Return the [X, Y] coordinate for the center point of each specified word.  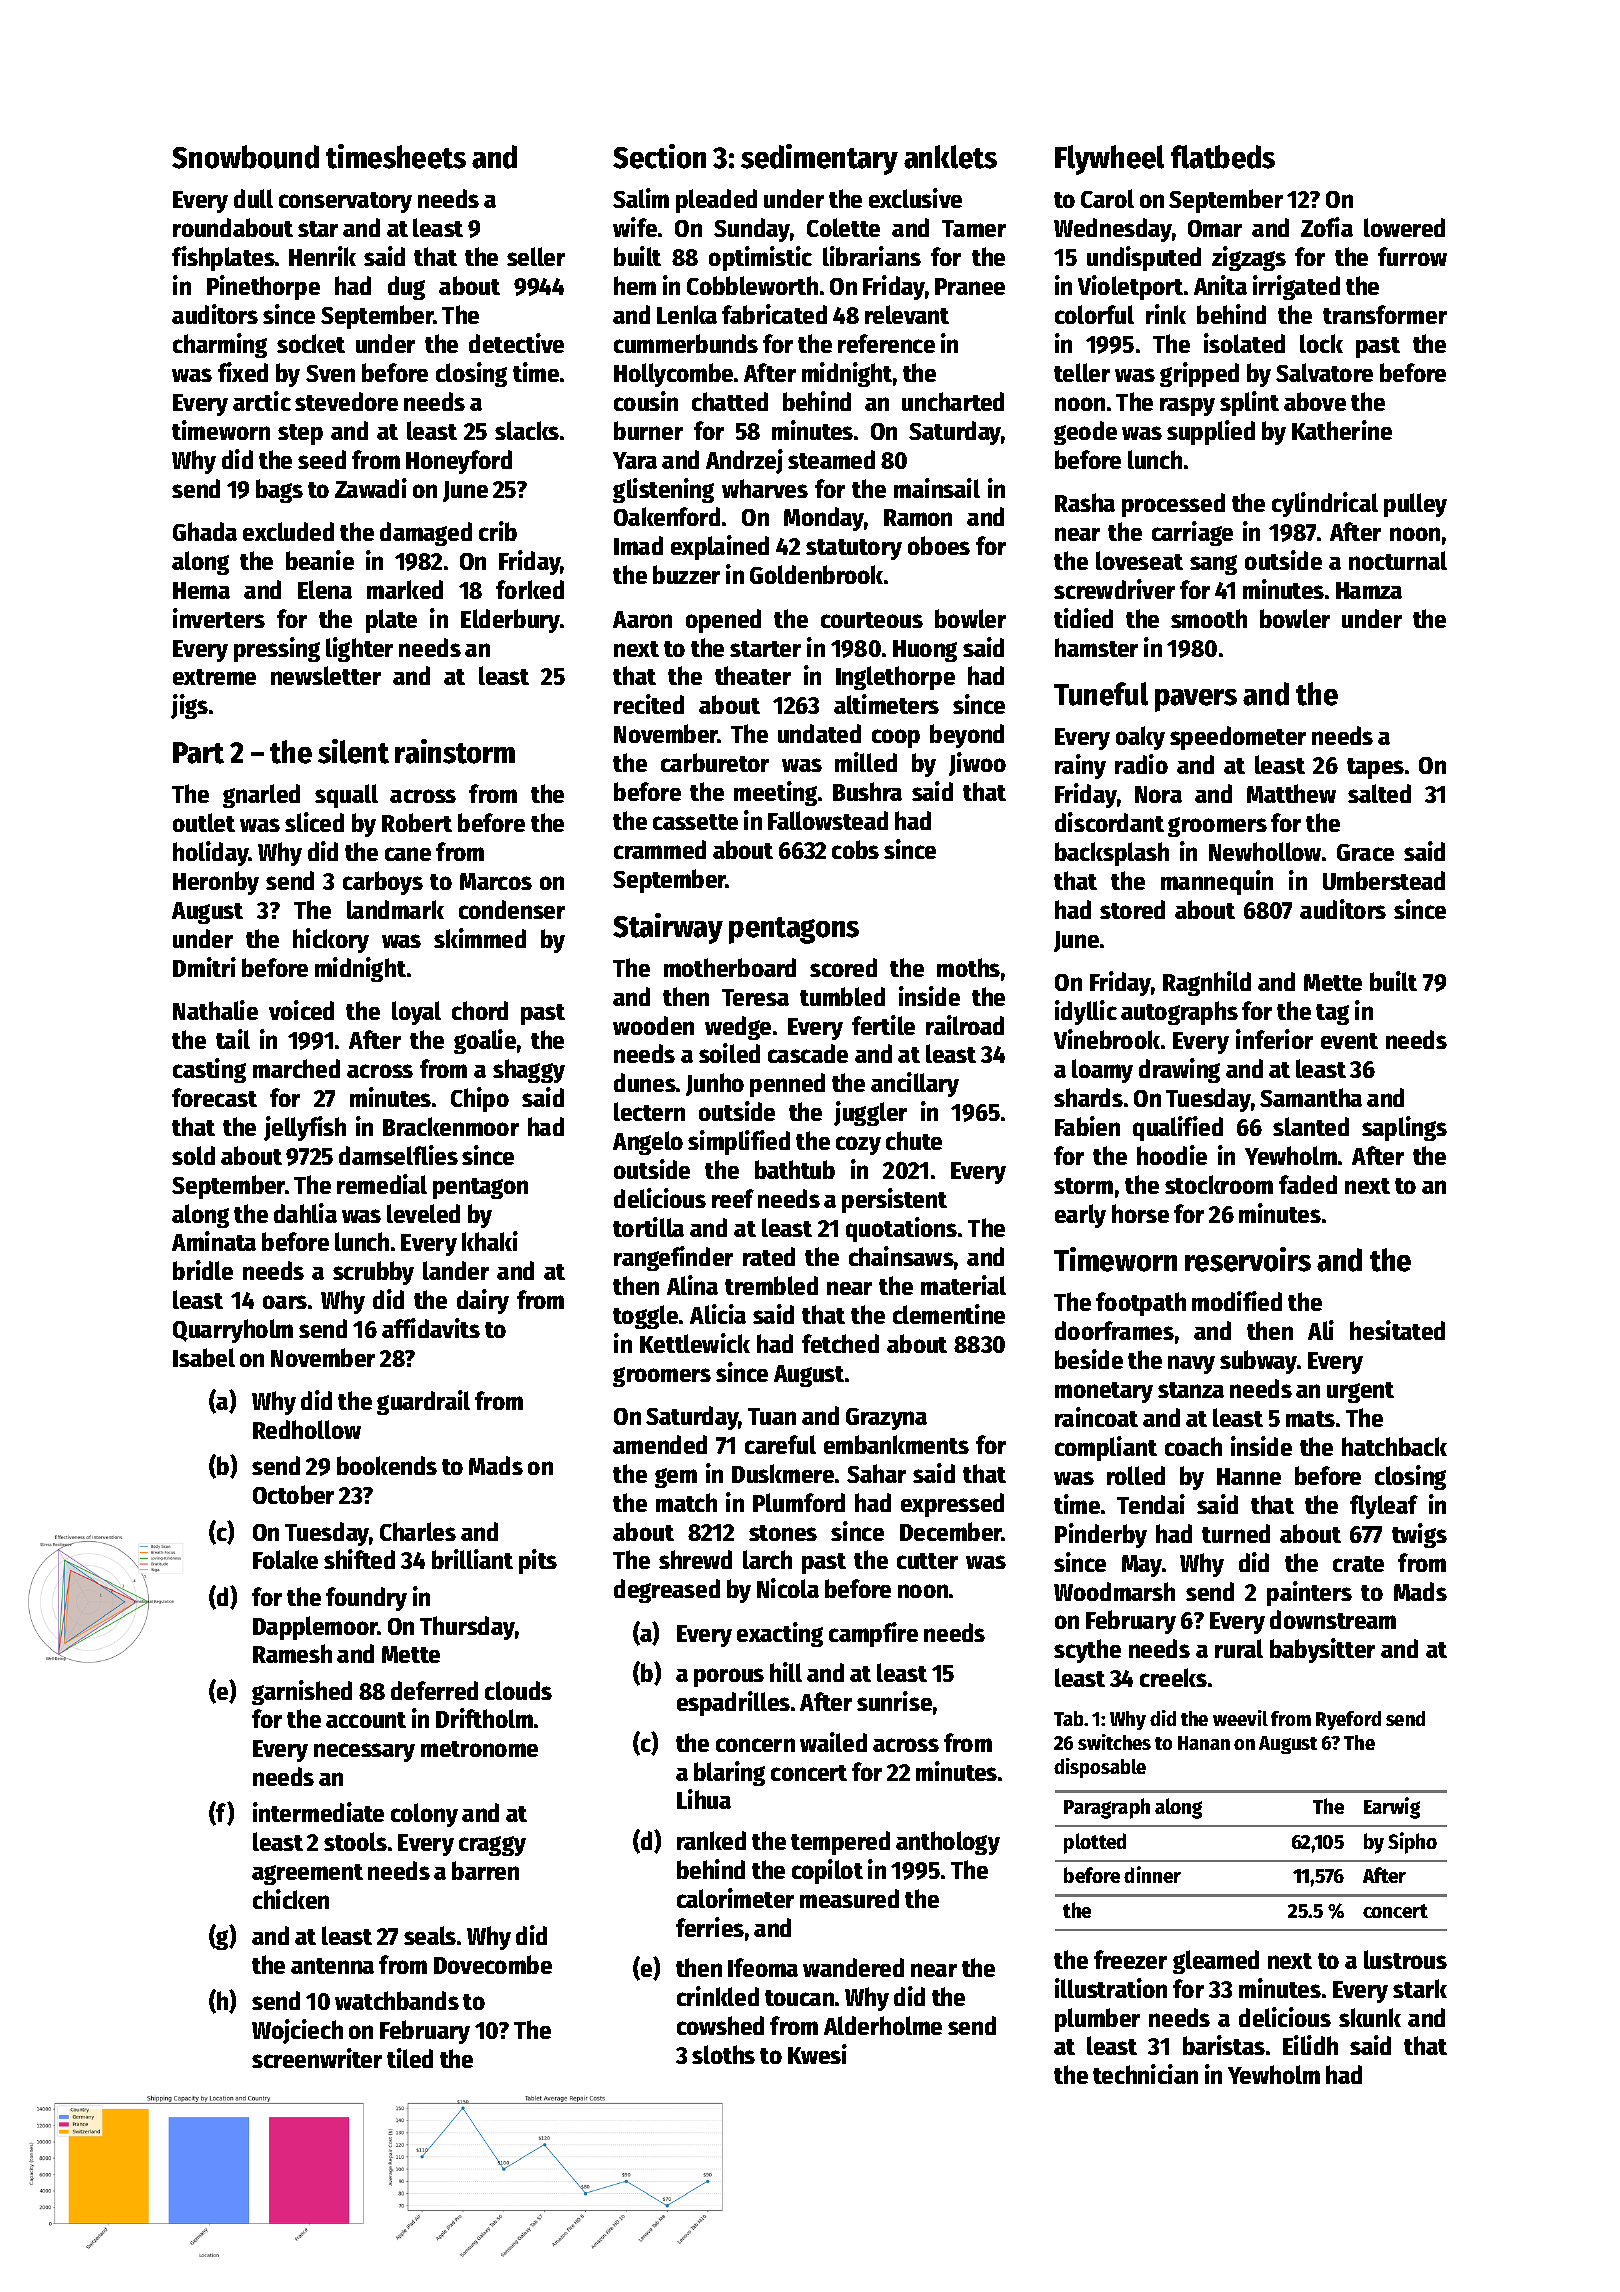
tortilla [648, 1227]
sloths [723, 2054]
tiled [410, 2058]
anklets [950, 157]
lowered [1404, 227]
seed [322, 459]
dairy [483, 1301]
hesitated [1397, 1330]
